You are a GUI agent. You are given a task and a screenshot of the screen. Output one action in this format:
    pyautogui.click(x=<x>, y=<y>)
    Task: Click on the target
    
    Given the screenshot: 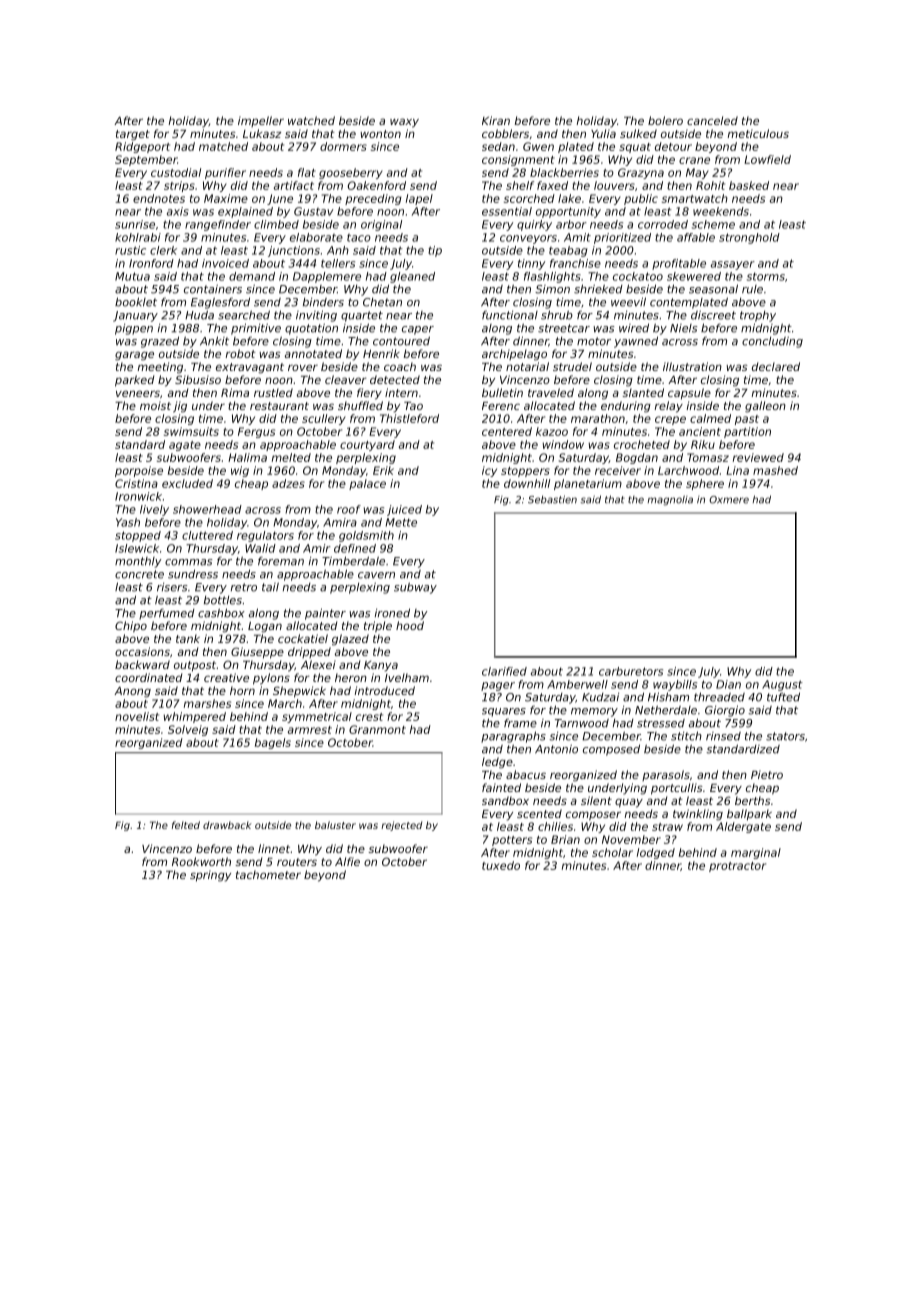 What is the action you would take?
    pyautogui.click(x=133, y=135)
